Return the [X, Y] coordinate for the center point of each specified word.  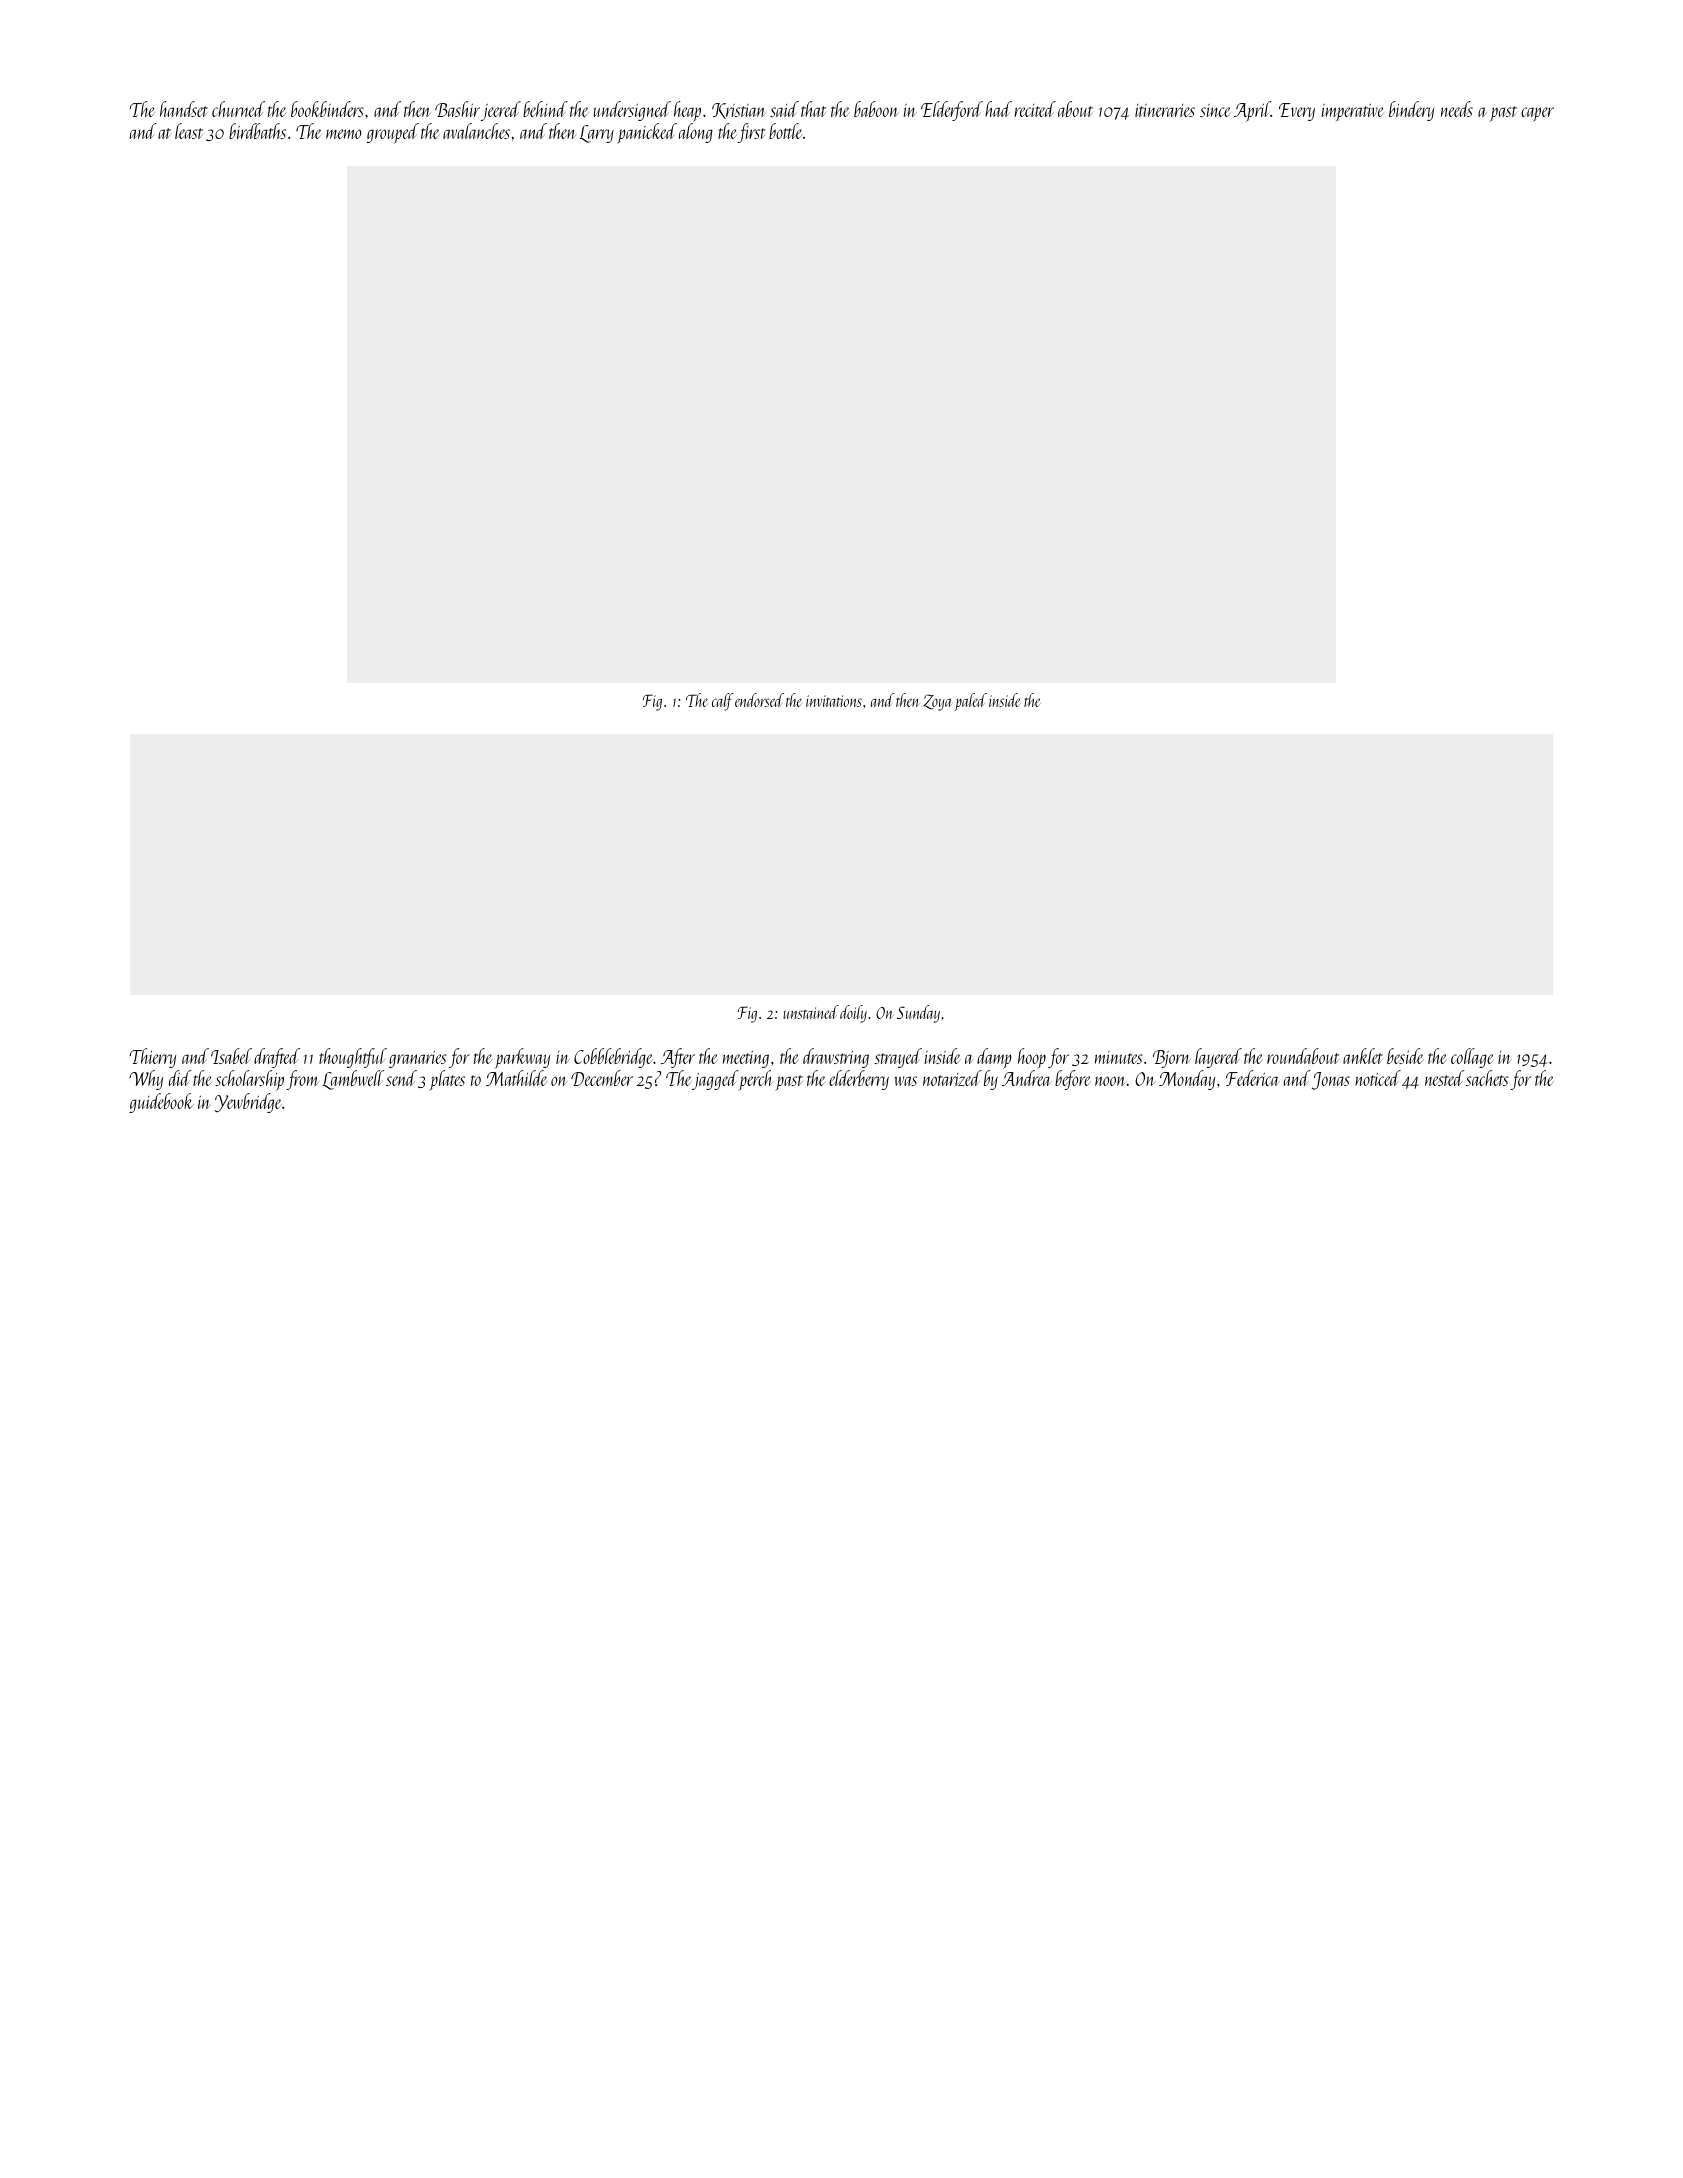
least [189, 131]
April [1252, 111]
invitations [834, 701]
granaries [417, 1059]
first [752, 133]
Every [1297, 112]
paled [971, 702]
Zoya [937, 702]
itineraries [1165, 110]
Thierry [152, 1058]
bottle [786, 131]
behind [545, 109]
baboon [876, 109]
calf [723, 702]
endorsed [759, 700]
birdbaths [257, 131]
